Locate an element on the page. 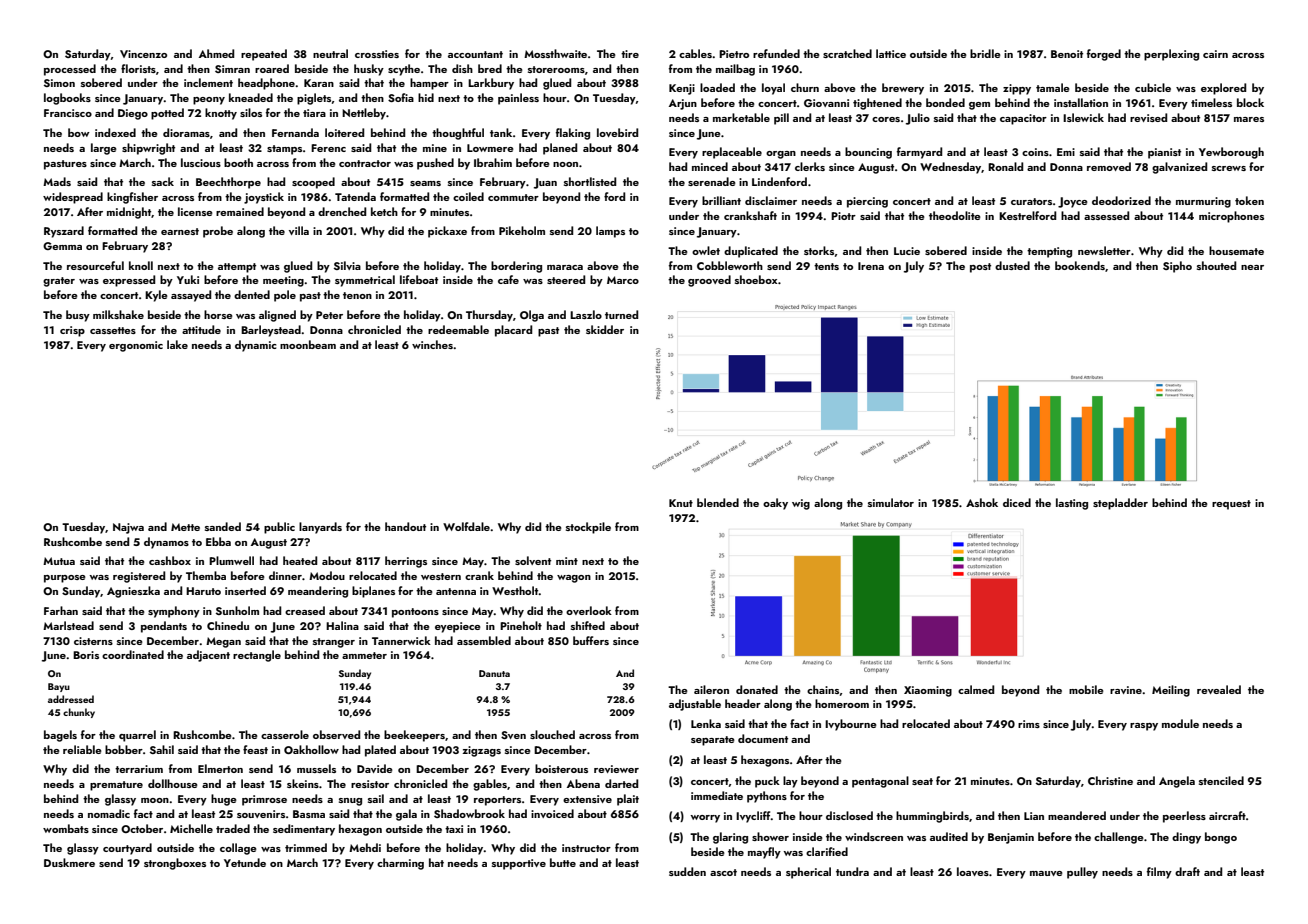 The width and height of the document is (1308, 924). dusted is located at coordinates (1012, 265).
